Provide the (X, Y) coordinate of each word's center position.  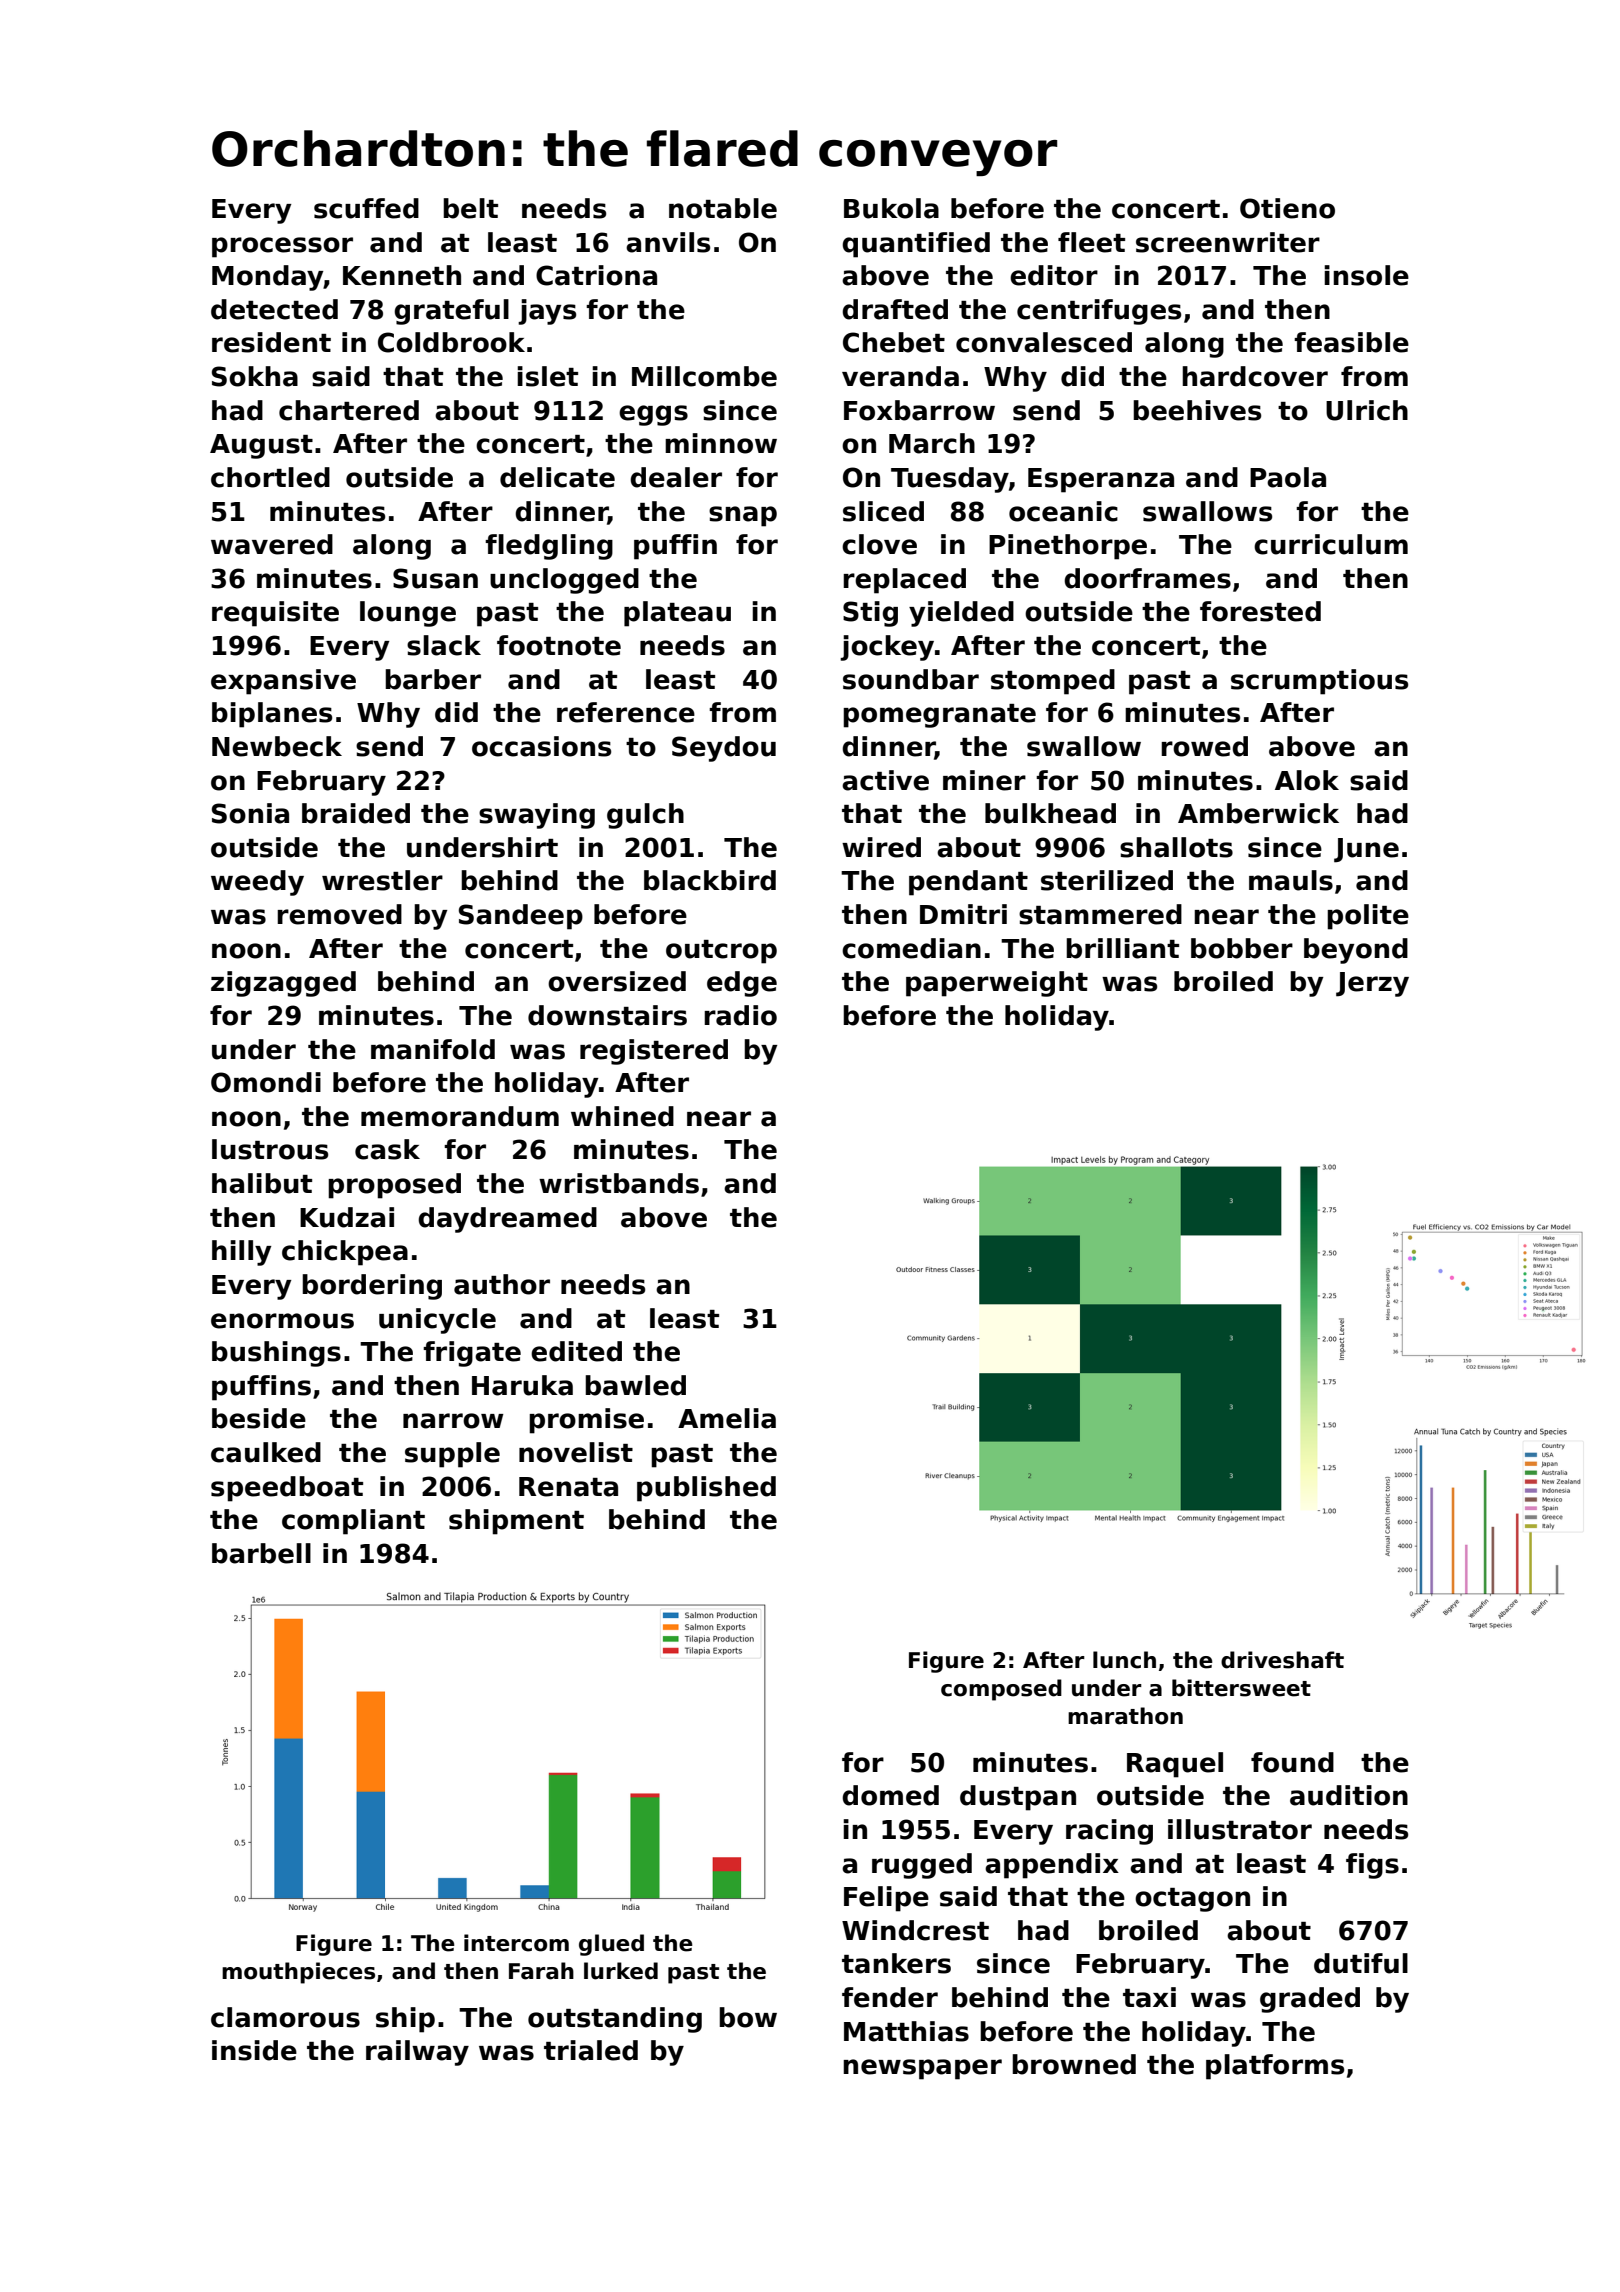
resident (271, 342)
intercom (516, 1943)
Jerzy (1372, 984)
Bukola (891, 208)
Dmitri (963, 914)
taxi (1149, 1997)
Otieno (1287, 208)
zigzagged (283, 984)
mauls (1291, 880)
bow (748, 2017)
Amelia (727, 1418)
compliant (353, 1522)
